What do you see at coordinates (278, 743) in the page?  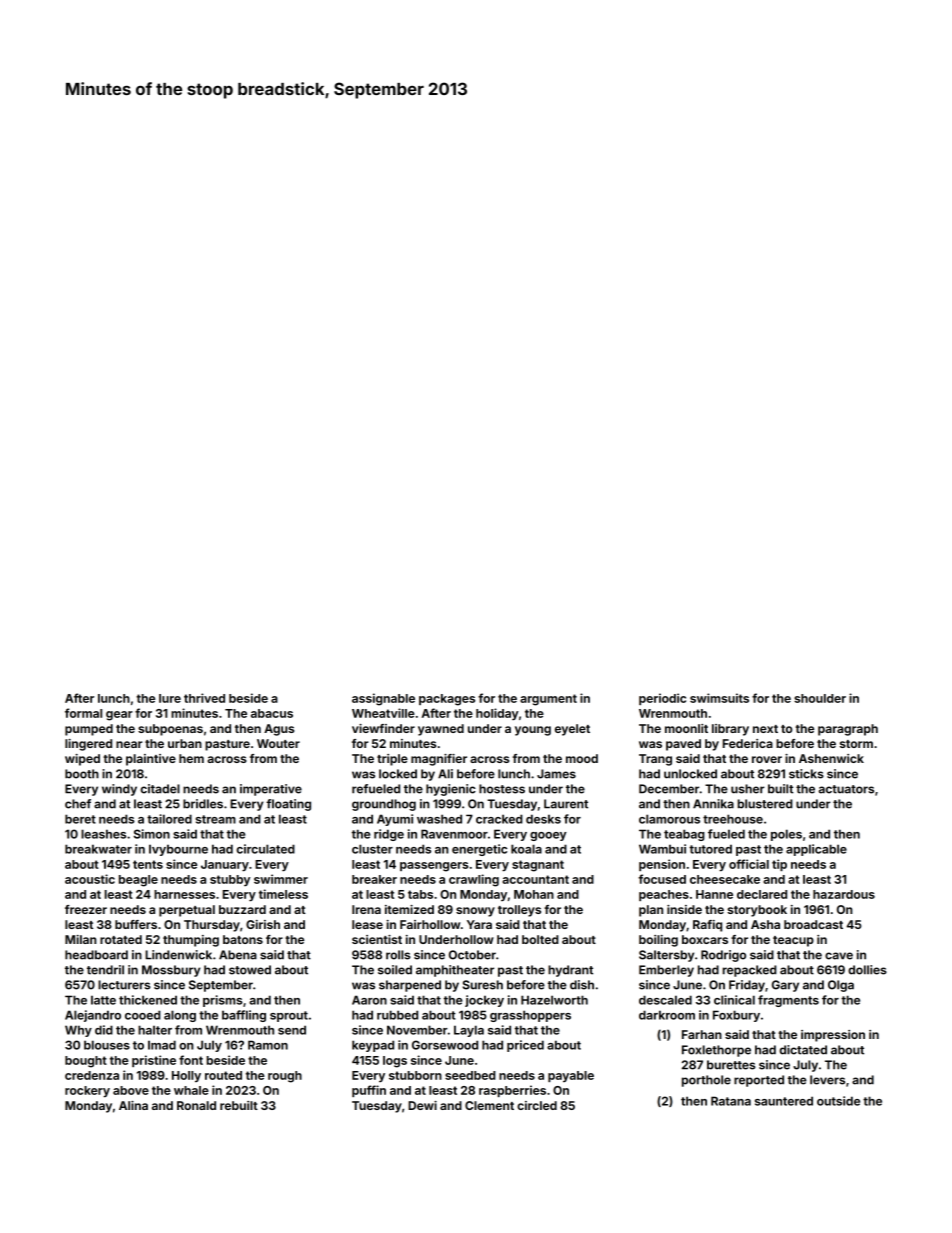 I see `Wouter` at bounding box center [278, 743].
